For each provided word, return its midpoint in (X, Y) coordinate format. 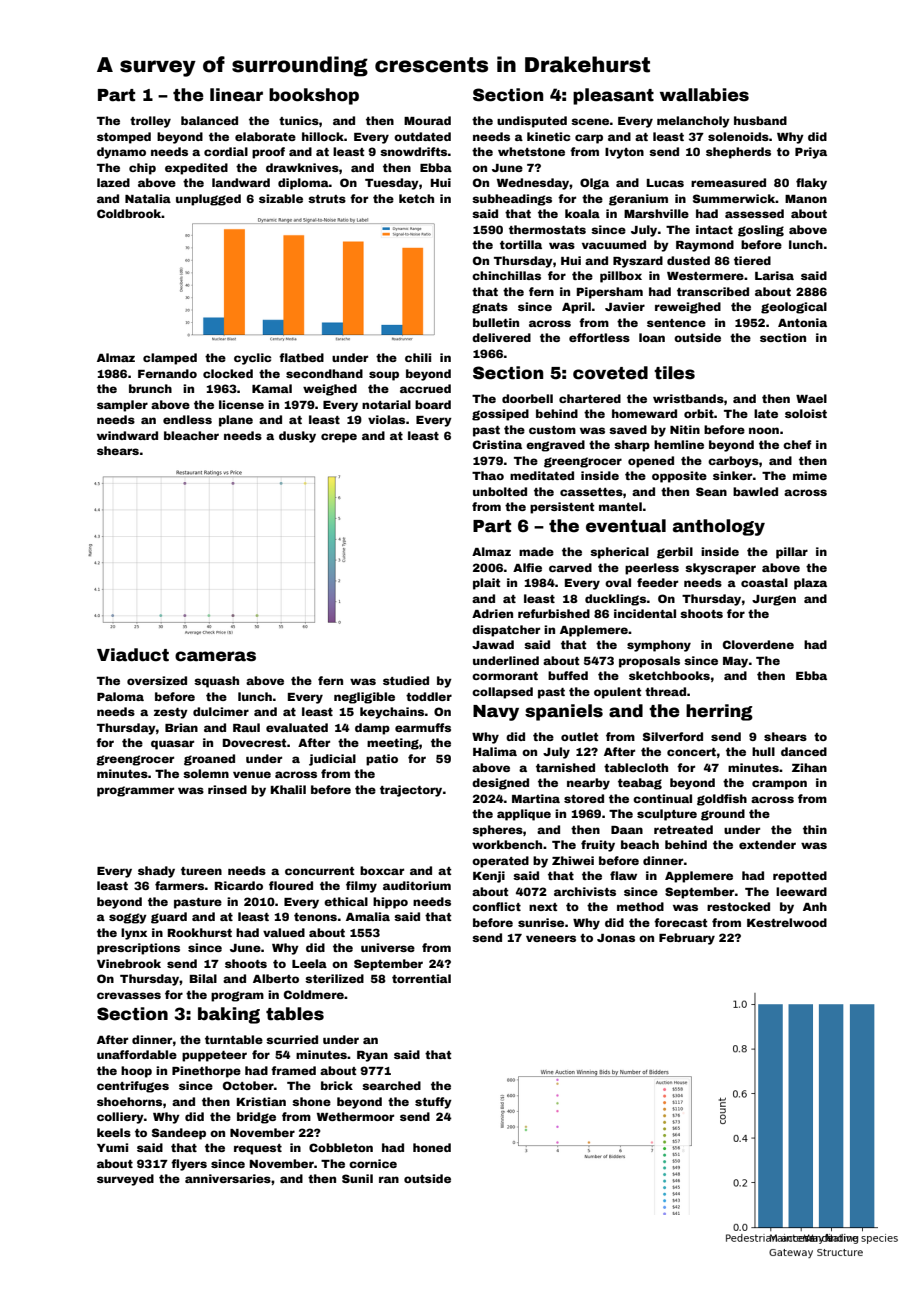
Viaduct (133, 655)
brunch (150, 388)
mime (810, 475)
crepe (339, 438)
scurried (292, 1039)
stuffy (433, 1103)
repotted (800, 877)
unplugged (208, 200)
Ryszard (638, 262)
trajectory (411, 791)
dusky (297, 437)
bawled (755, 491)
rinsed (227, 789)
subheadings (512, 200)
